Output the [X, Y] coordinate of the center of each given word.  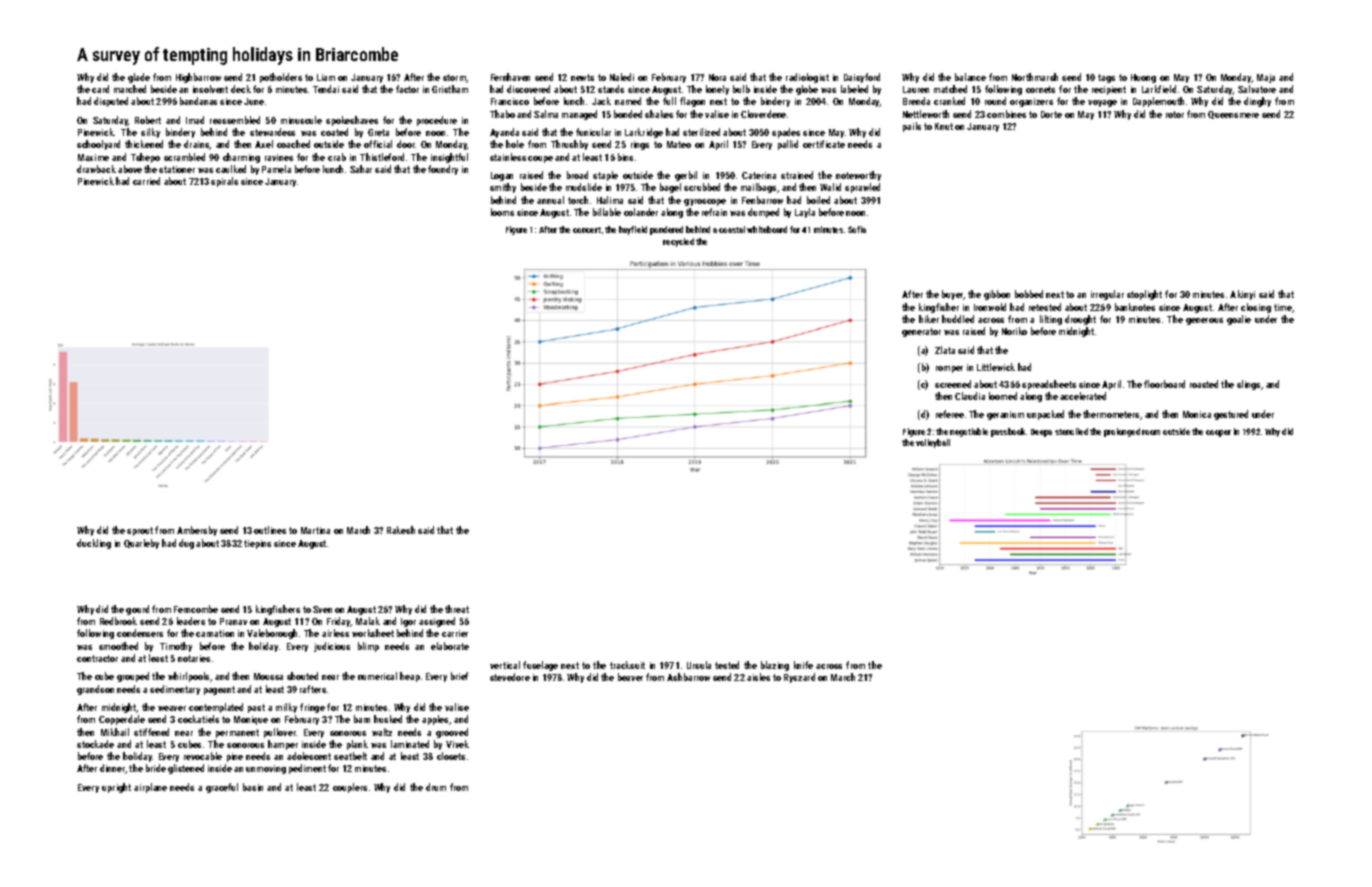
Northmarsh [1035, 77]
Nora [717, 77]
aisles [758, 677]
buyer [953, 295]
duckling [94, 544]
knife [803, 665]
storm [455, 78]
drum [436, 787]
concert [587, 230]
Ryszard [799, 678]
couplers [350, 788]
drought [1080, 320]
